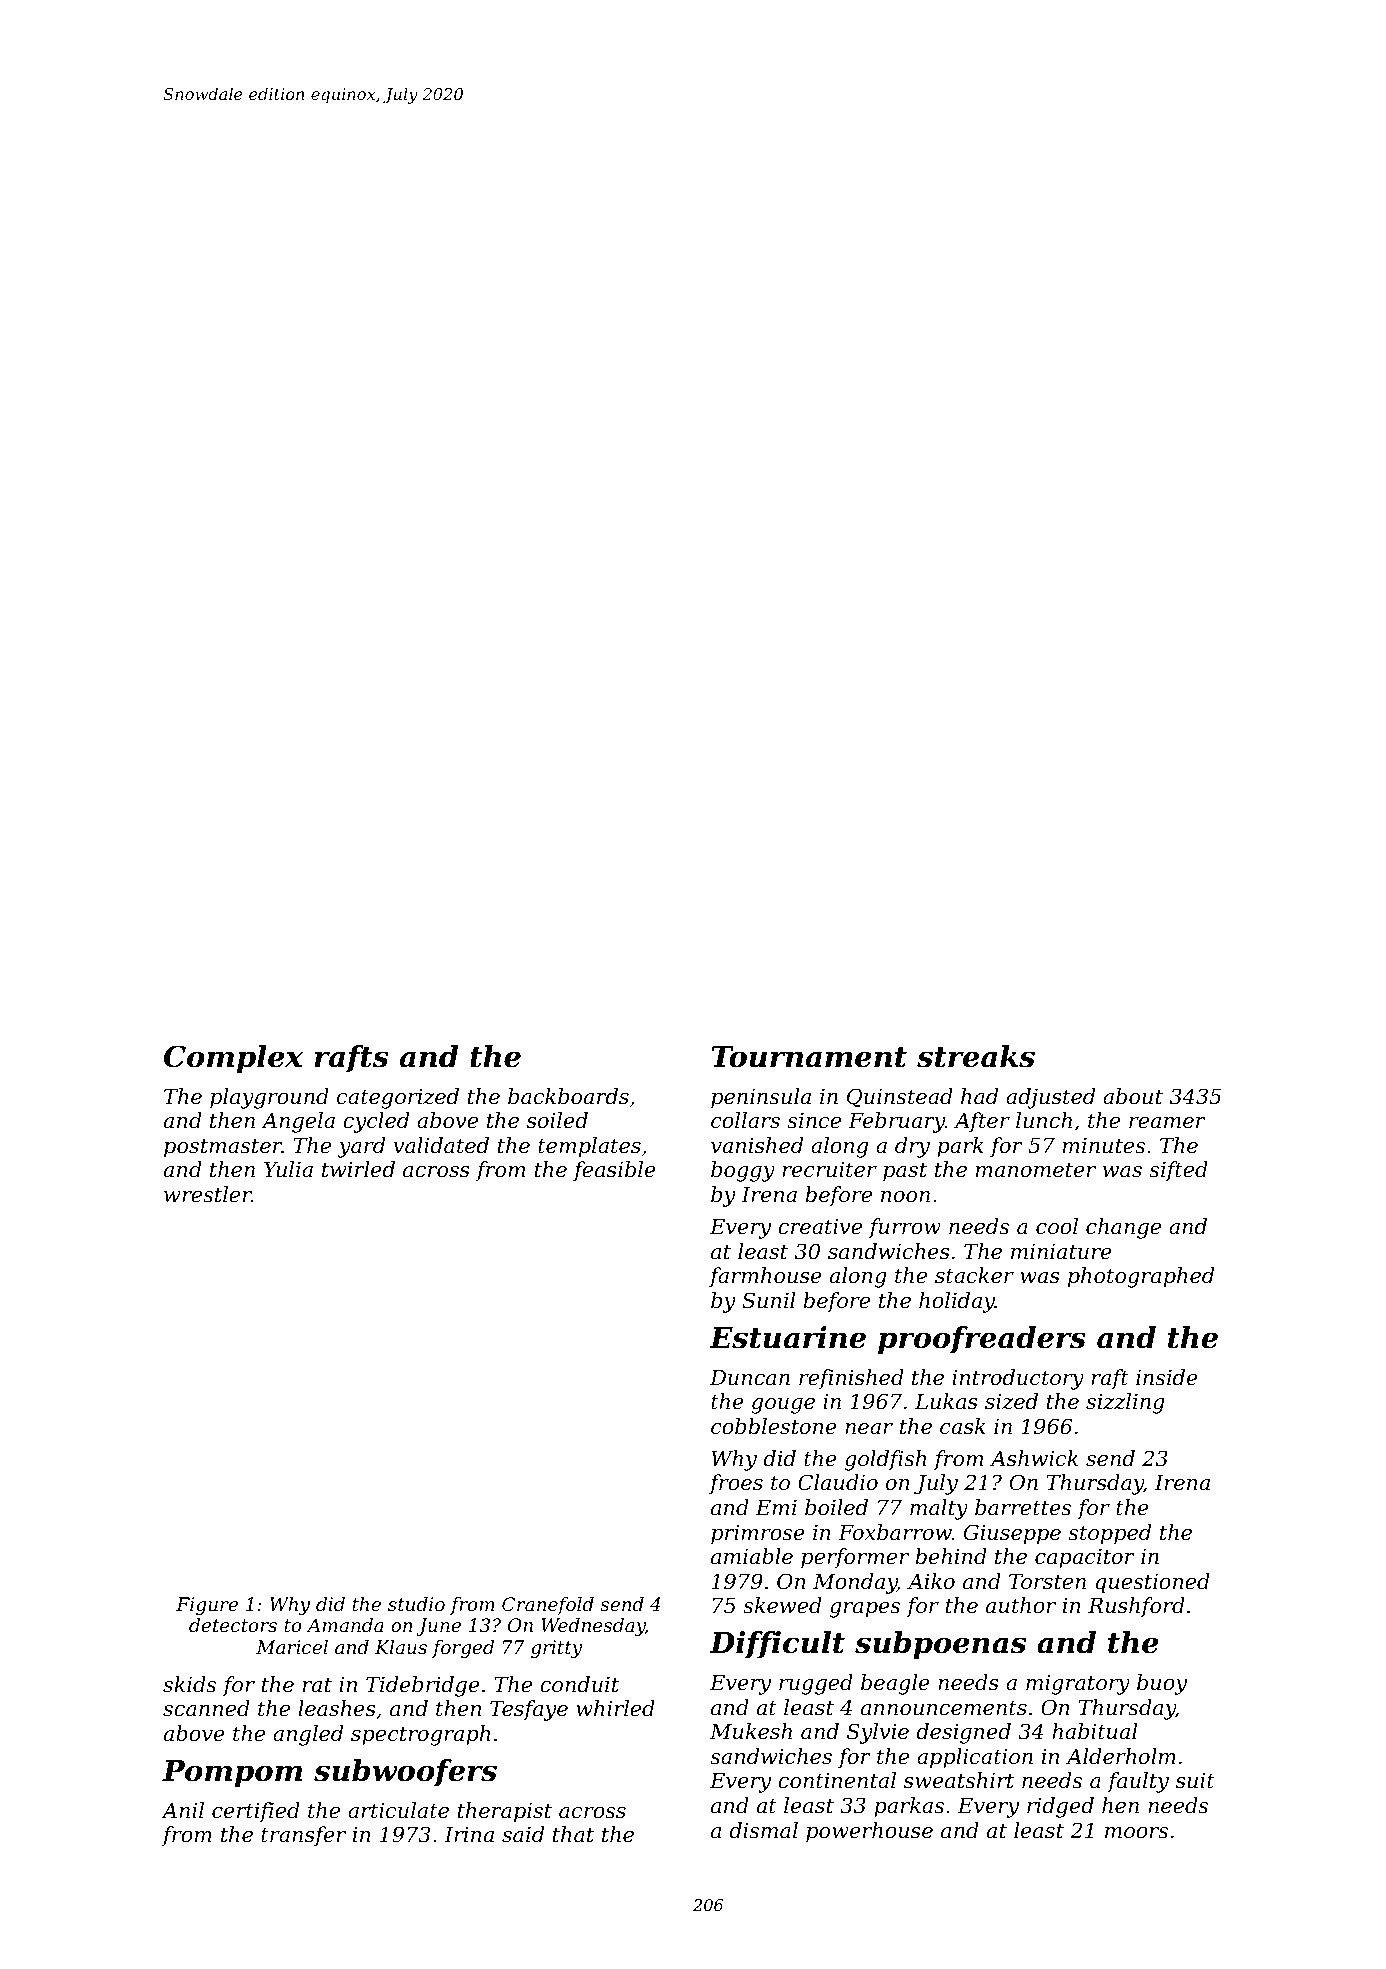  I want to click on skids, so click(189, 1684).
